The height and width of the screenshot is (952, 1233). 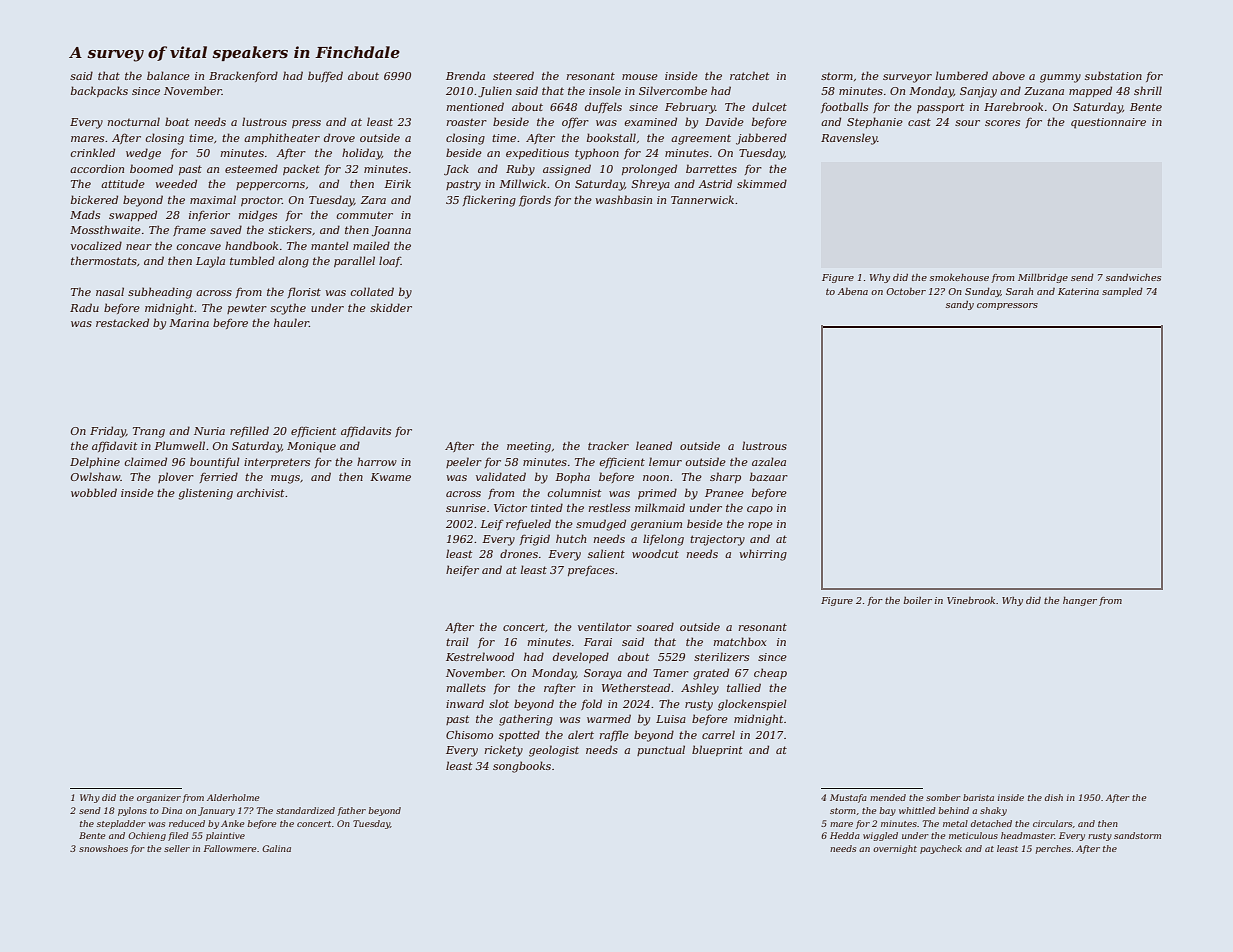 What do you see at coordinates (325, 76) in the screenshot?
I see `buffed` at bounding box center [325, 76].
